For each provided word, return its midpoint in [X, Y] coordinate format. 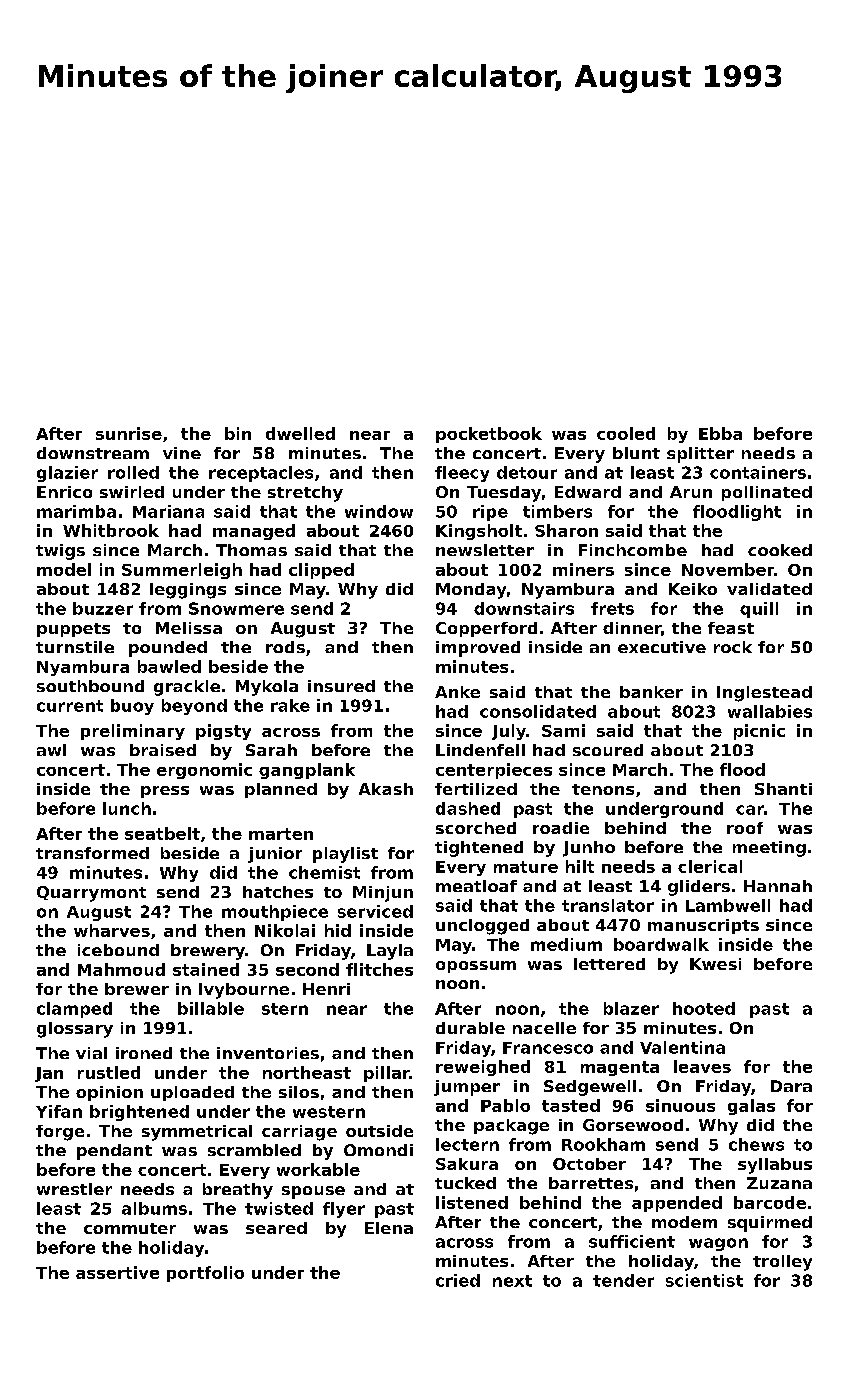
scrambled [254, 1150]
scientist [704, 1280]
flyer [344, 1210]
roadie [561, 828]
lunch [127, 808]
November [728, 569]
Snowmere [236, 608]
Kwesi [715, 964]
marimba [76, 511]
